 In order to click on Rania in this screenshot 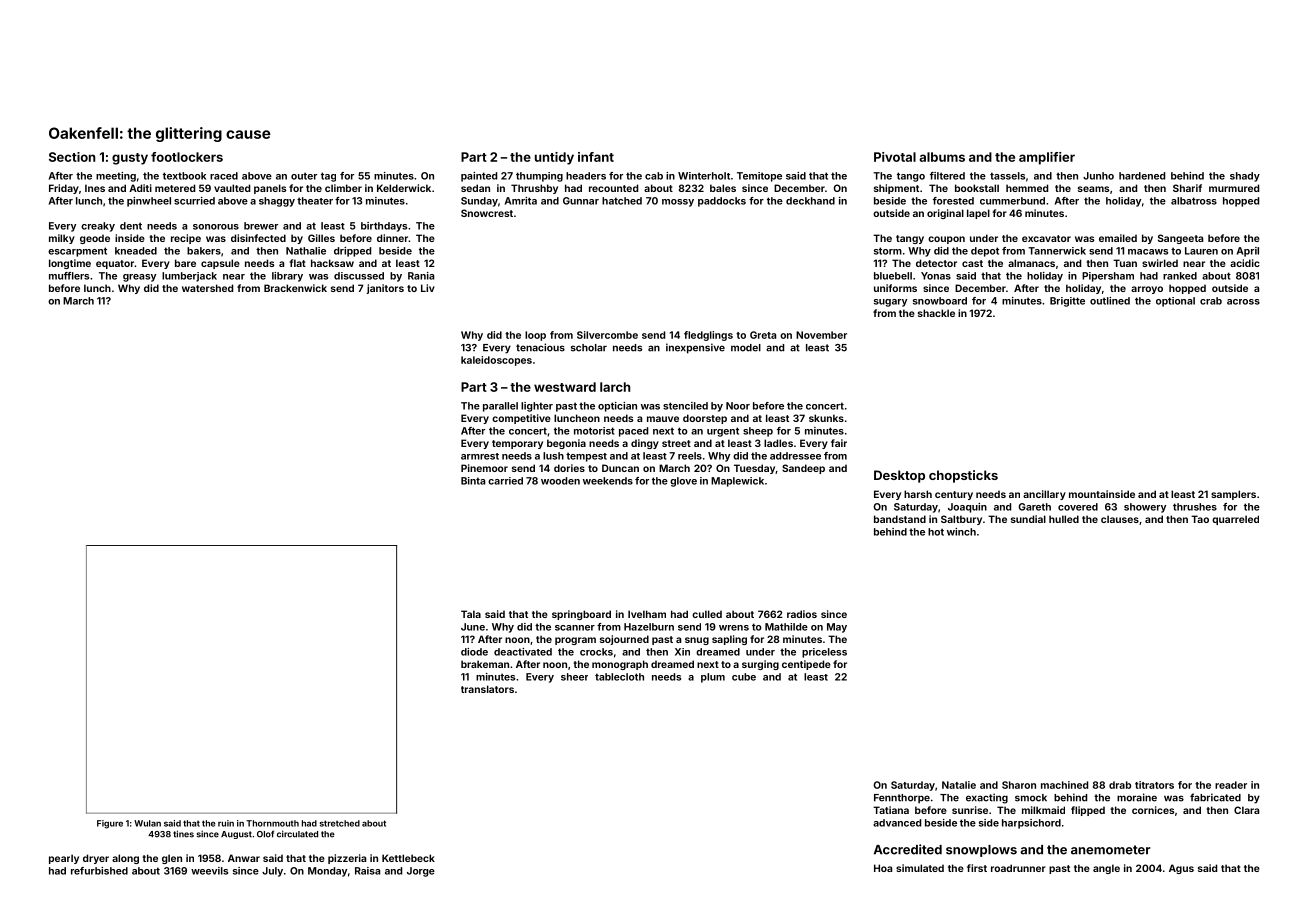, I will do `click(421, 276)`.
